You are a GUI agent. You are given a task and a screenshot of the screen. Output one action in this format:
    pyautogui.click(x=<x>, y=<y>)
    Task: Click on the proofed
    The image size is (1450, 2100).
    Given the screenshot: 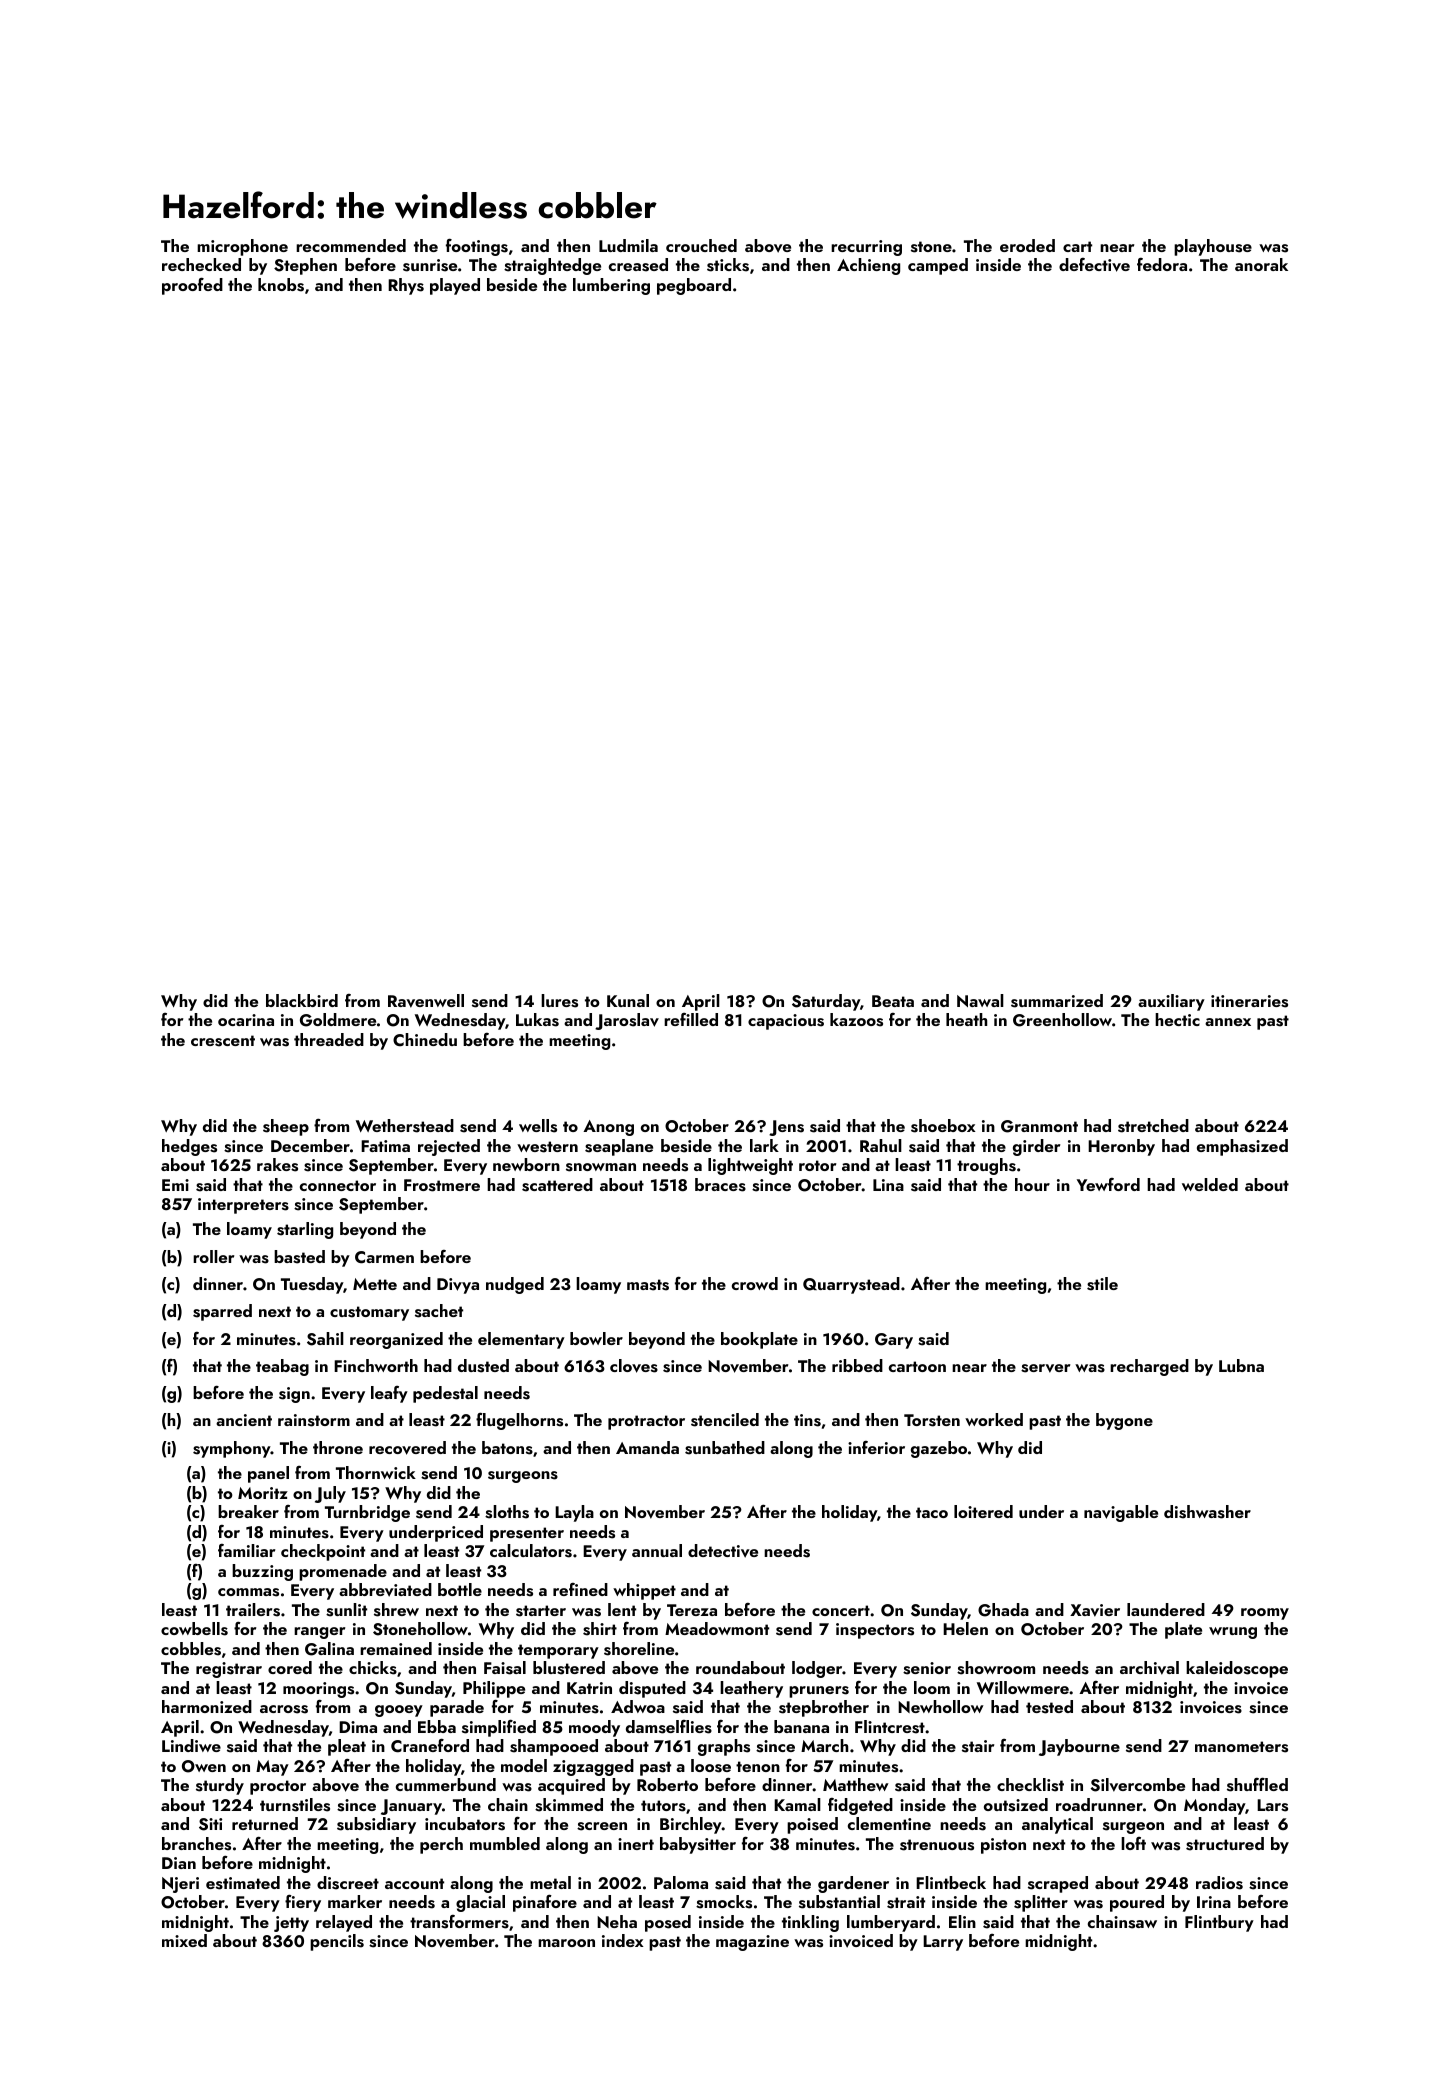 What is the action you would take?
    pyautogui.click(x=192, y=286)
